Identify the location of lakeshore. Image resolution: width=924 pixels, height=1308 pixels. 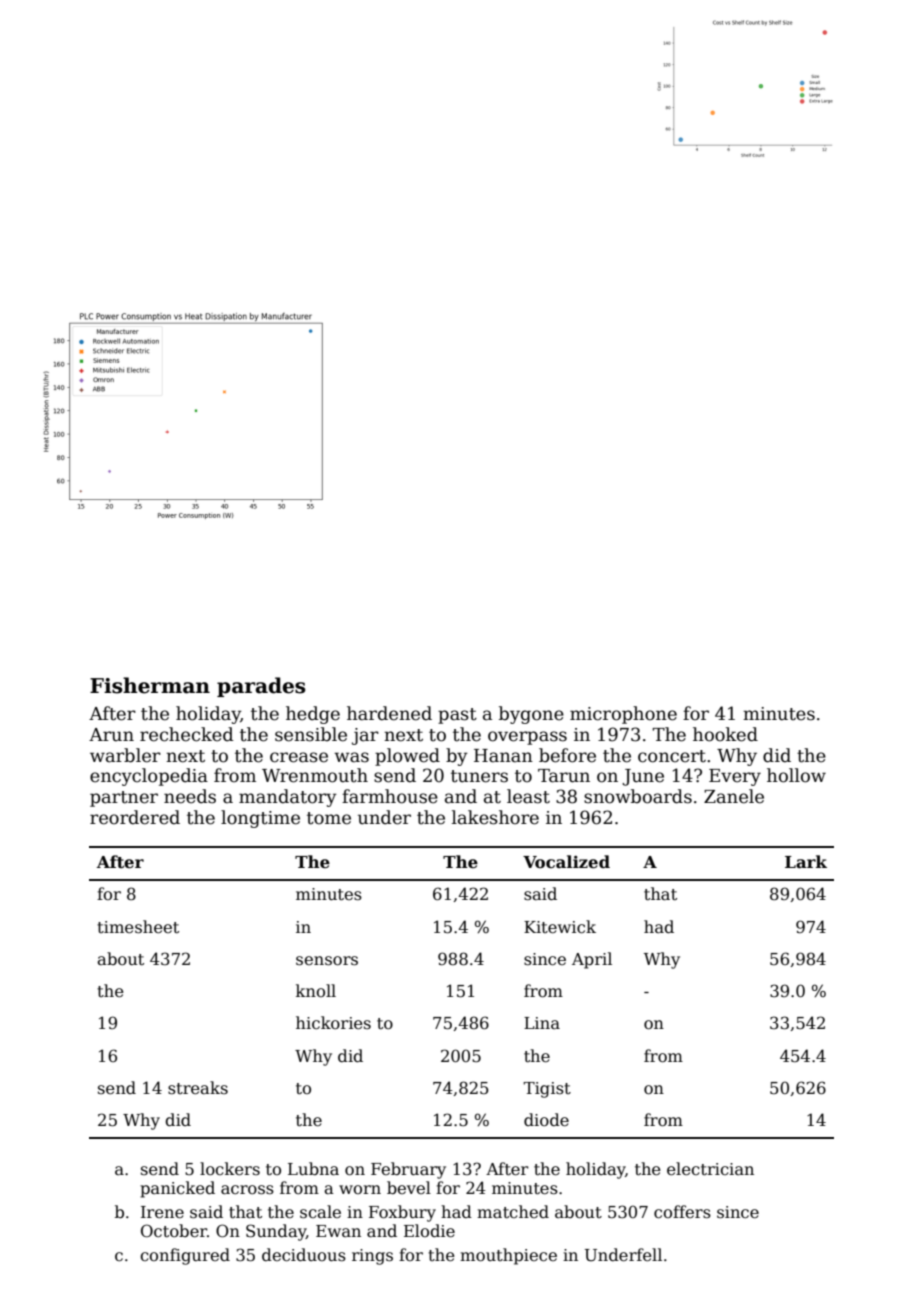
(495, 817).
